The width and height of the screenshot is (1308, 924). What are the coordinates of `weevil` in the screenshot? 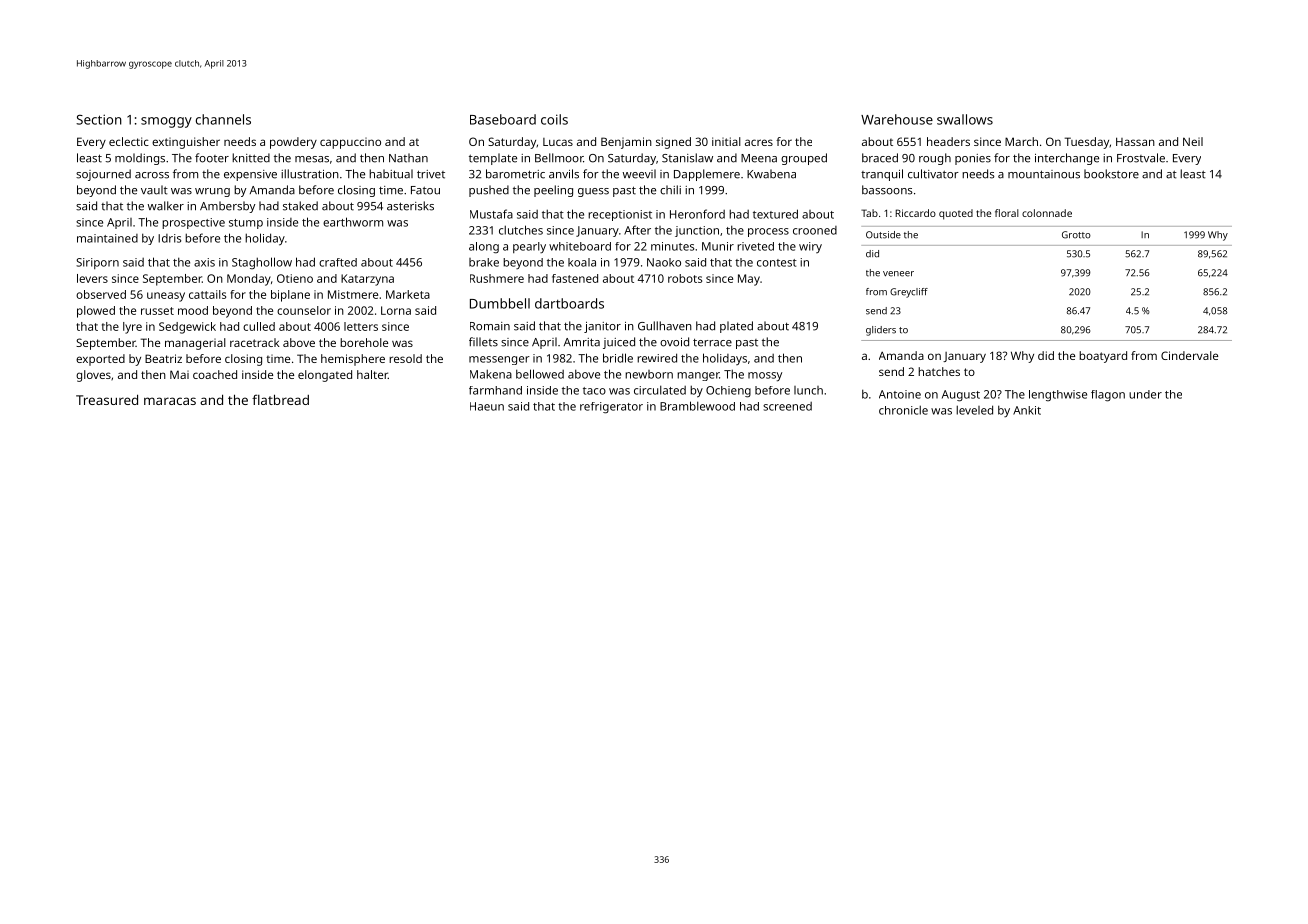 It's located at (639, 174).
